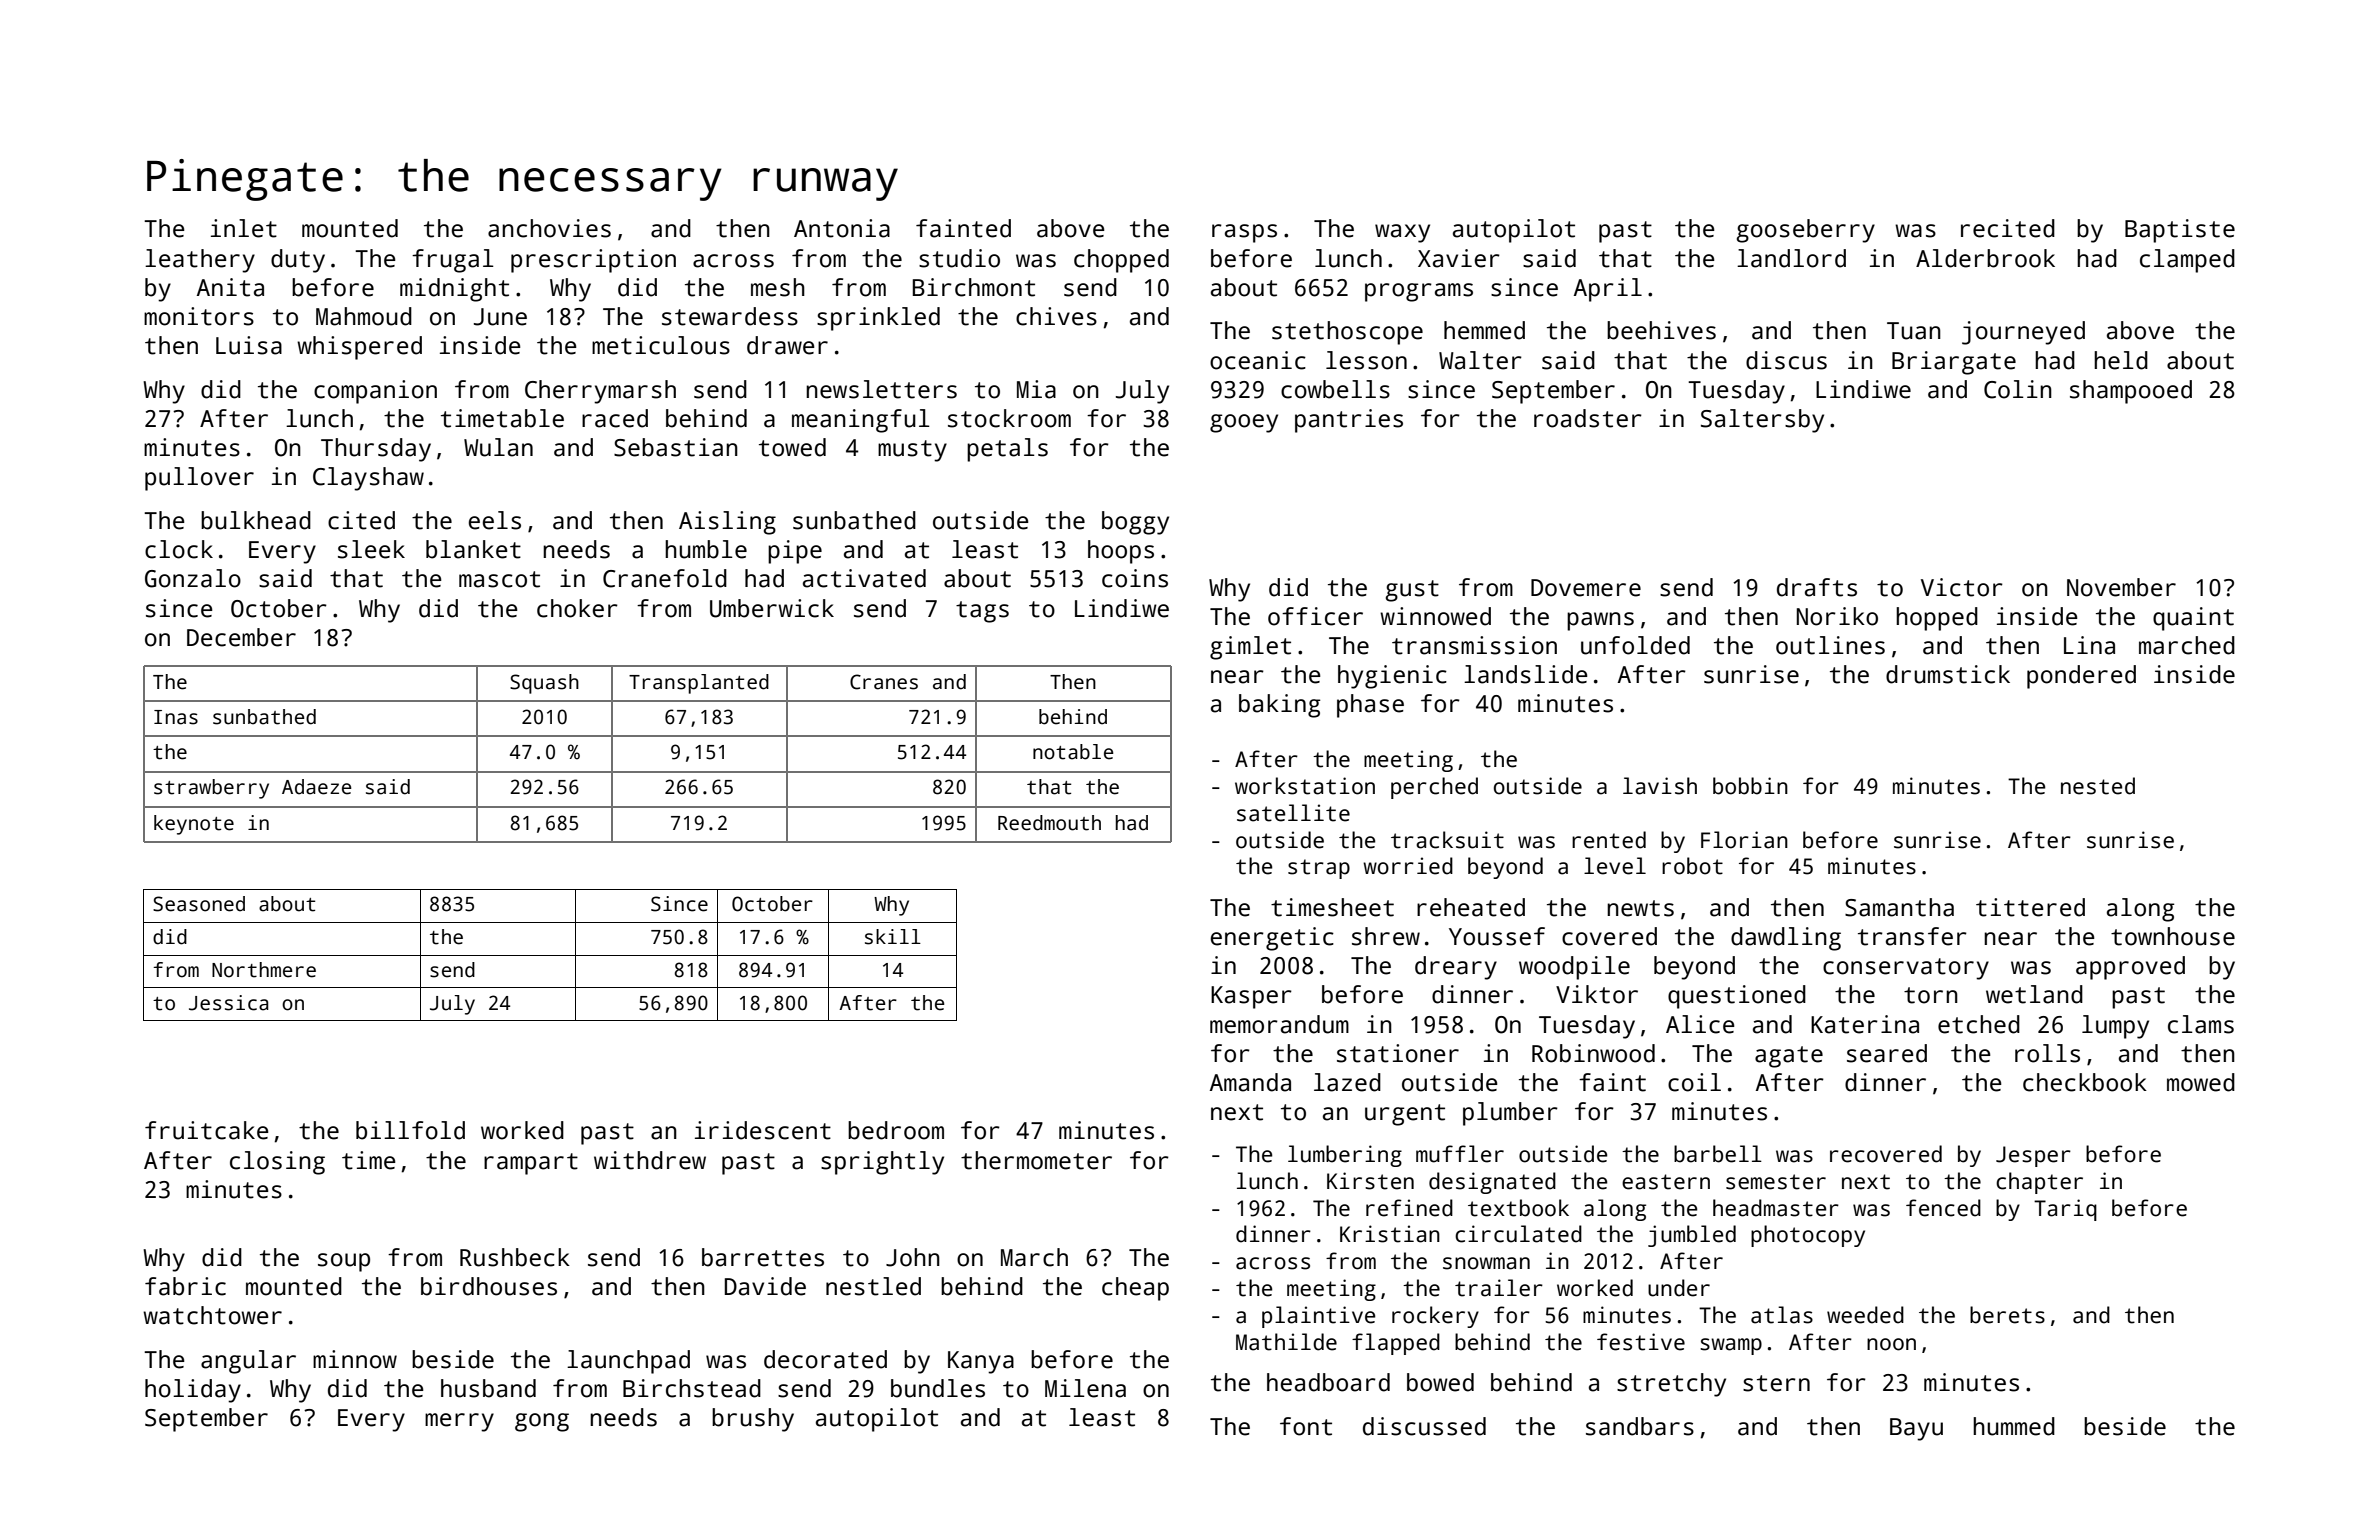 The image size is (2380, 1540). I want to click on worried, so click(1408, 866).
